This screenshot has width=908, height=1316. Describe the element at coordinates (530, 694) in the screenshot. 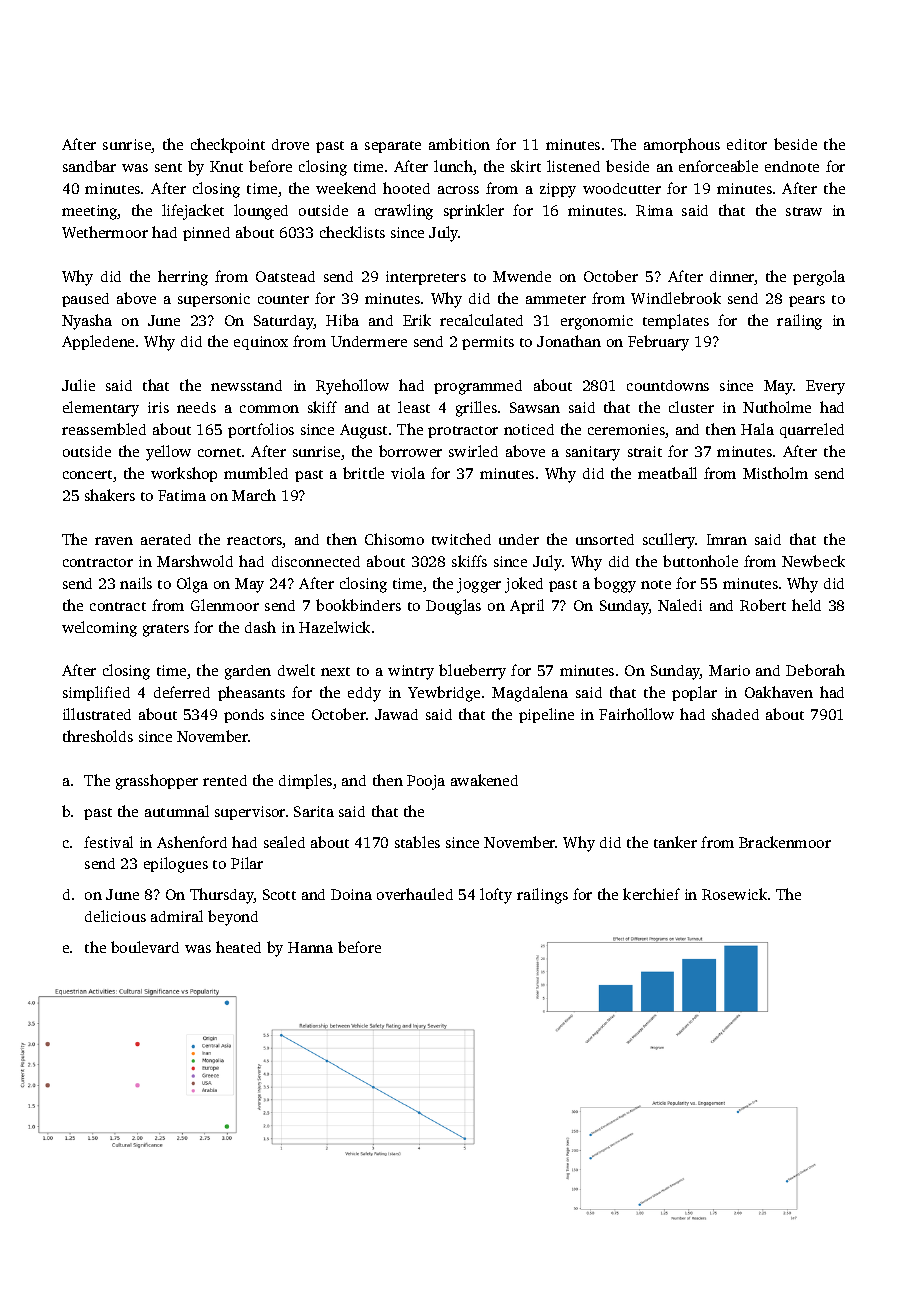

I see `Magdalena` at that location.
